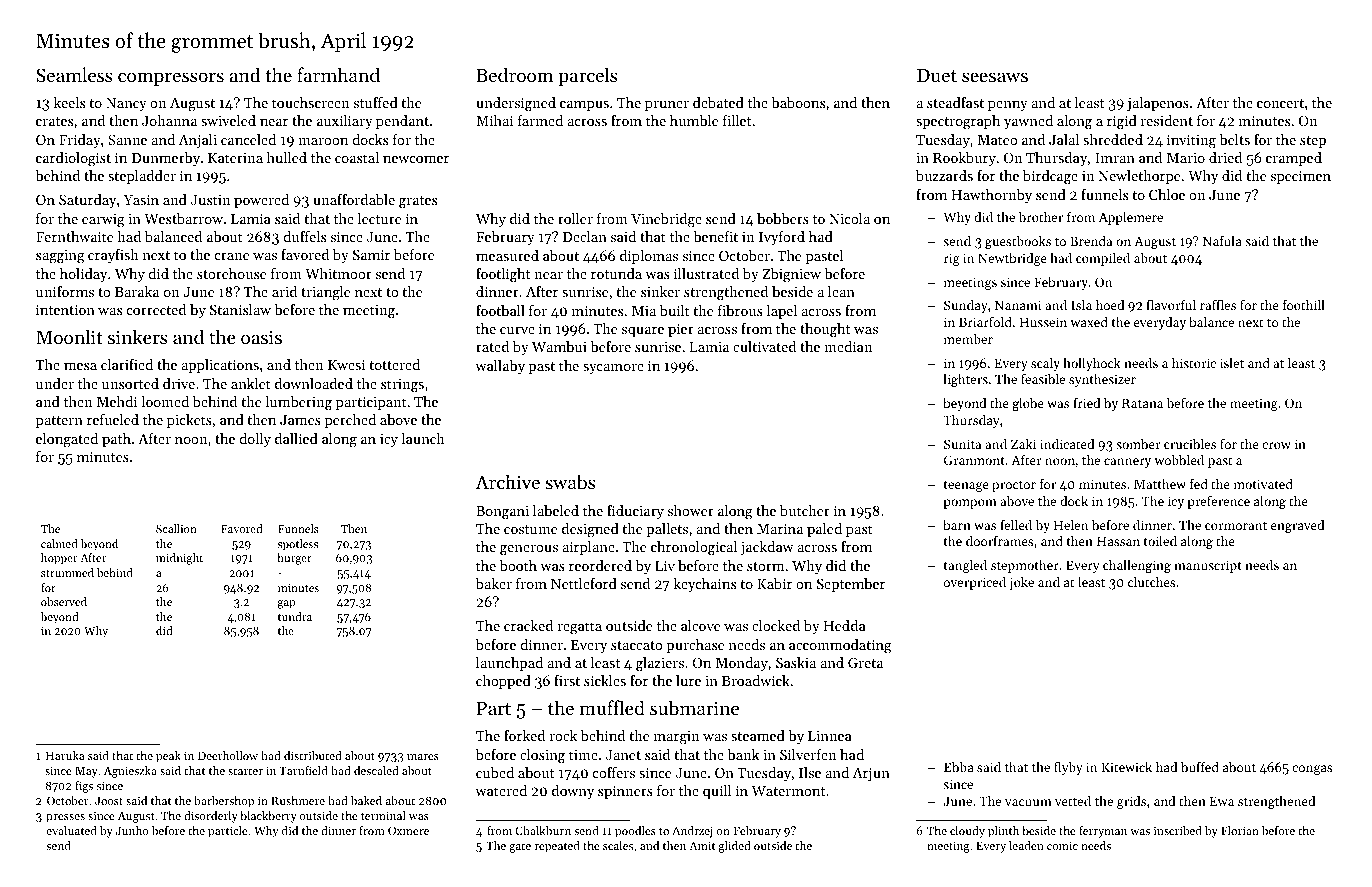 The height and width of the screenshot is (887, 1372). I want to click on Junho, so click(132, 830).
